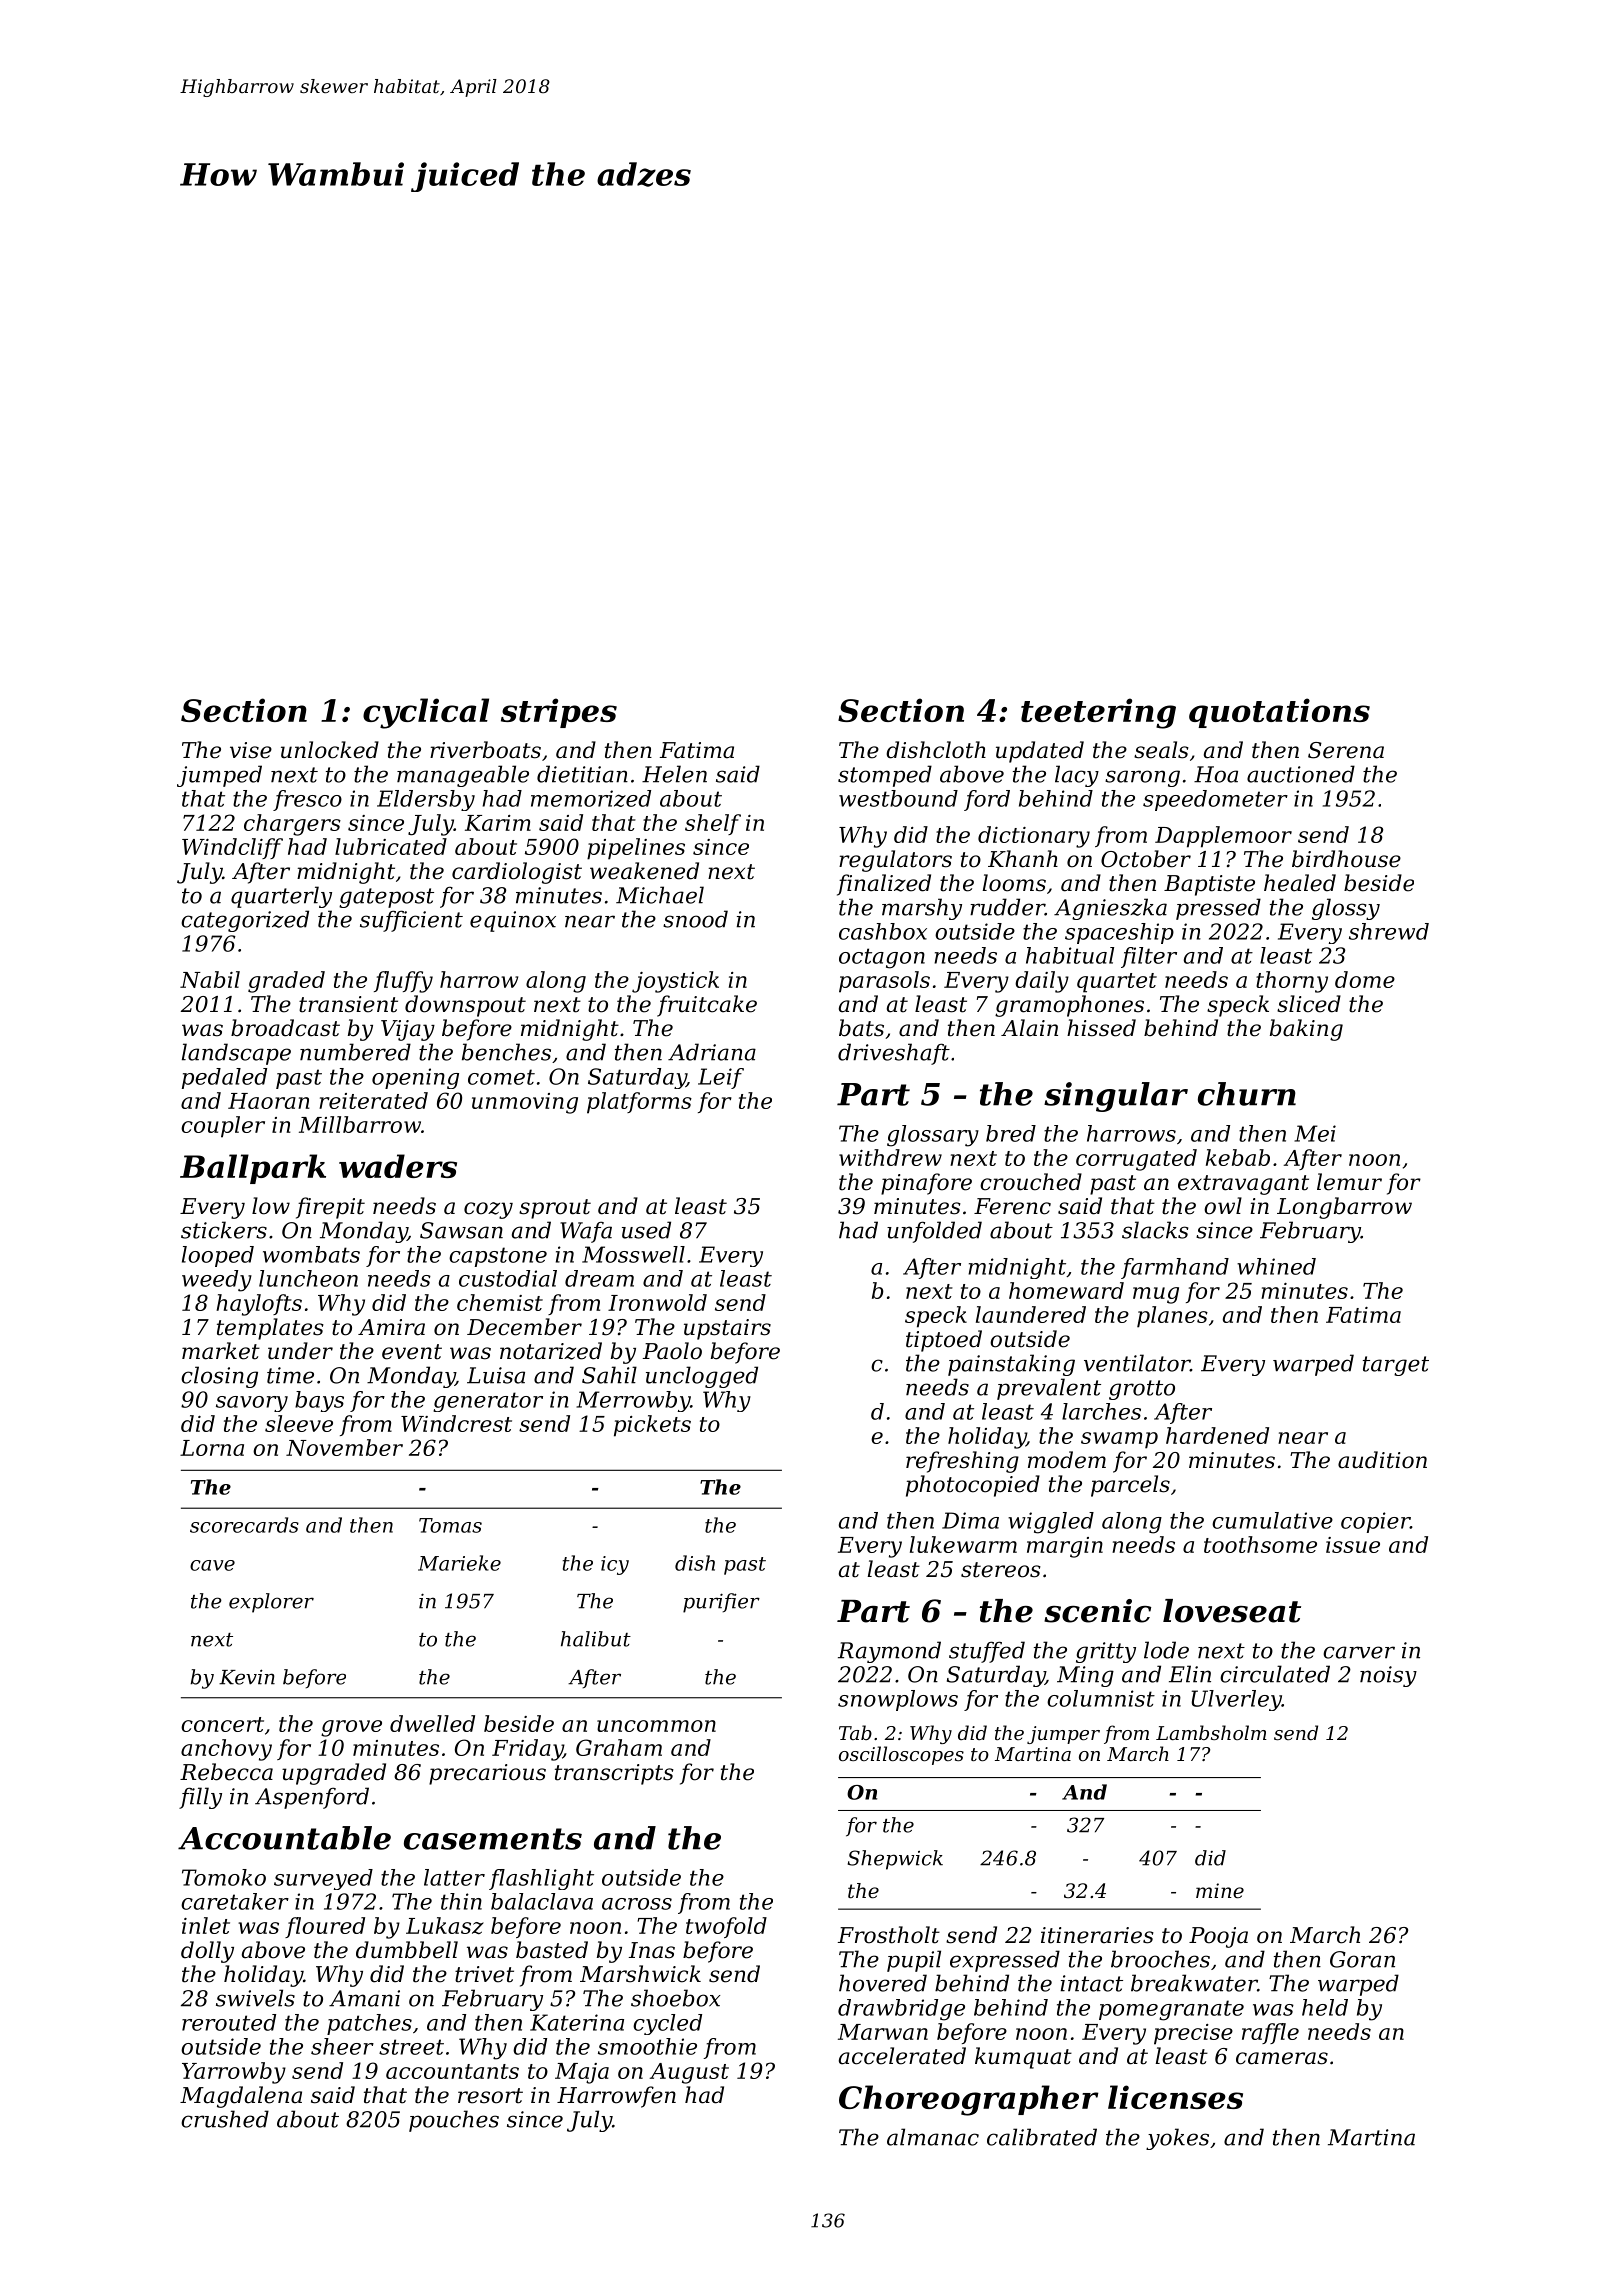 The height and width of the document is (2292, 1620). Describe the element at coordinates (232, 848) in the document. I see `Windcliff` at that location.
